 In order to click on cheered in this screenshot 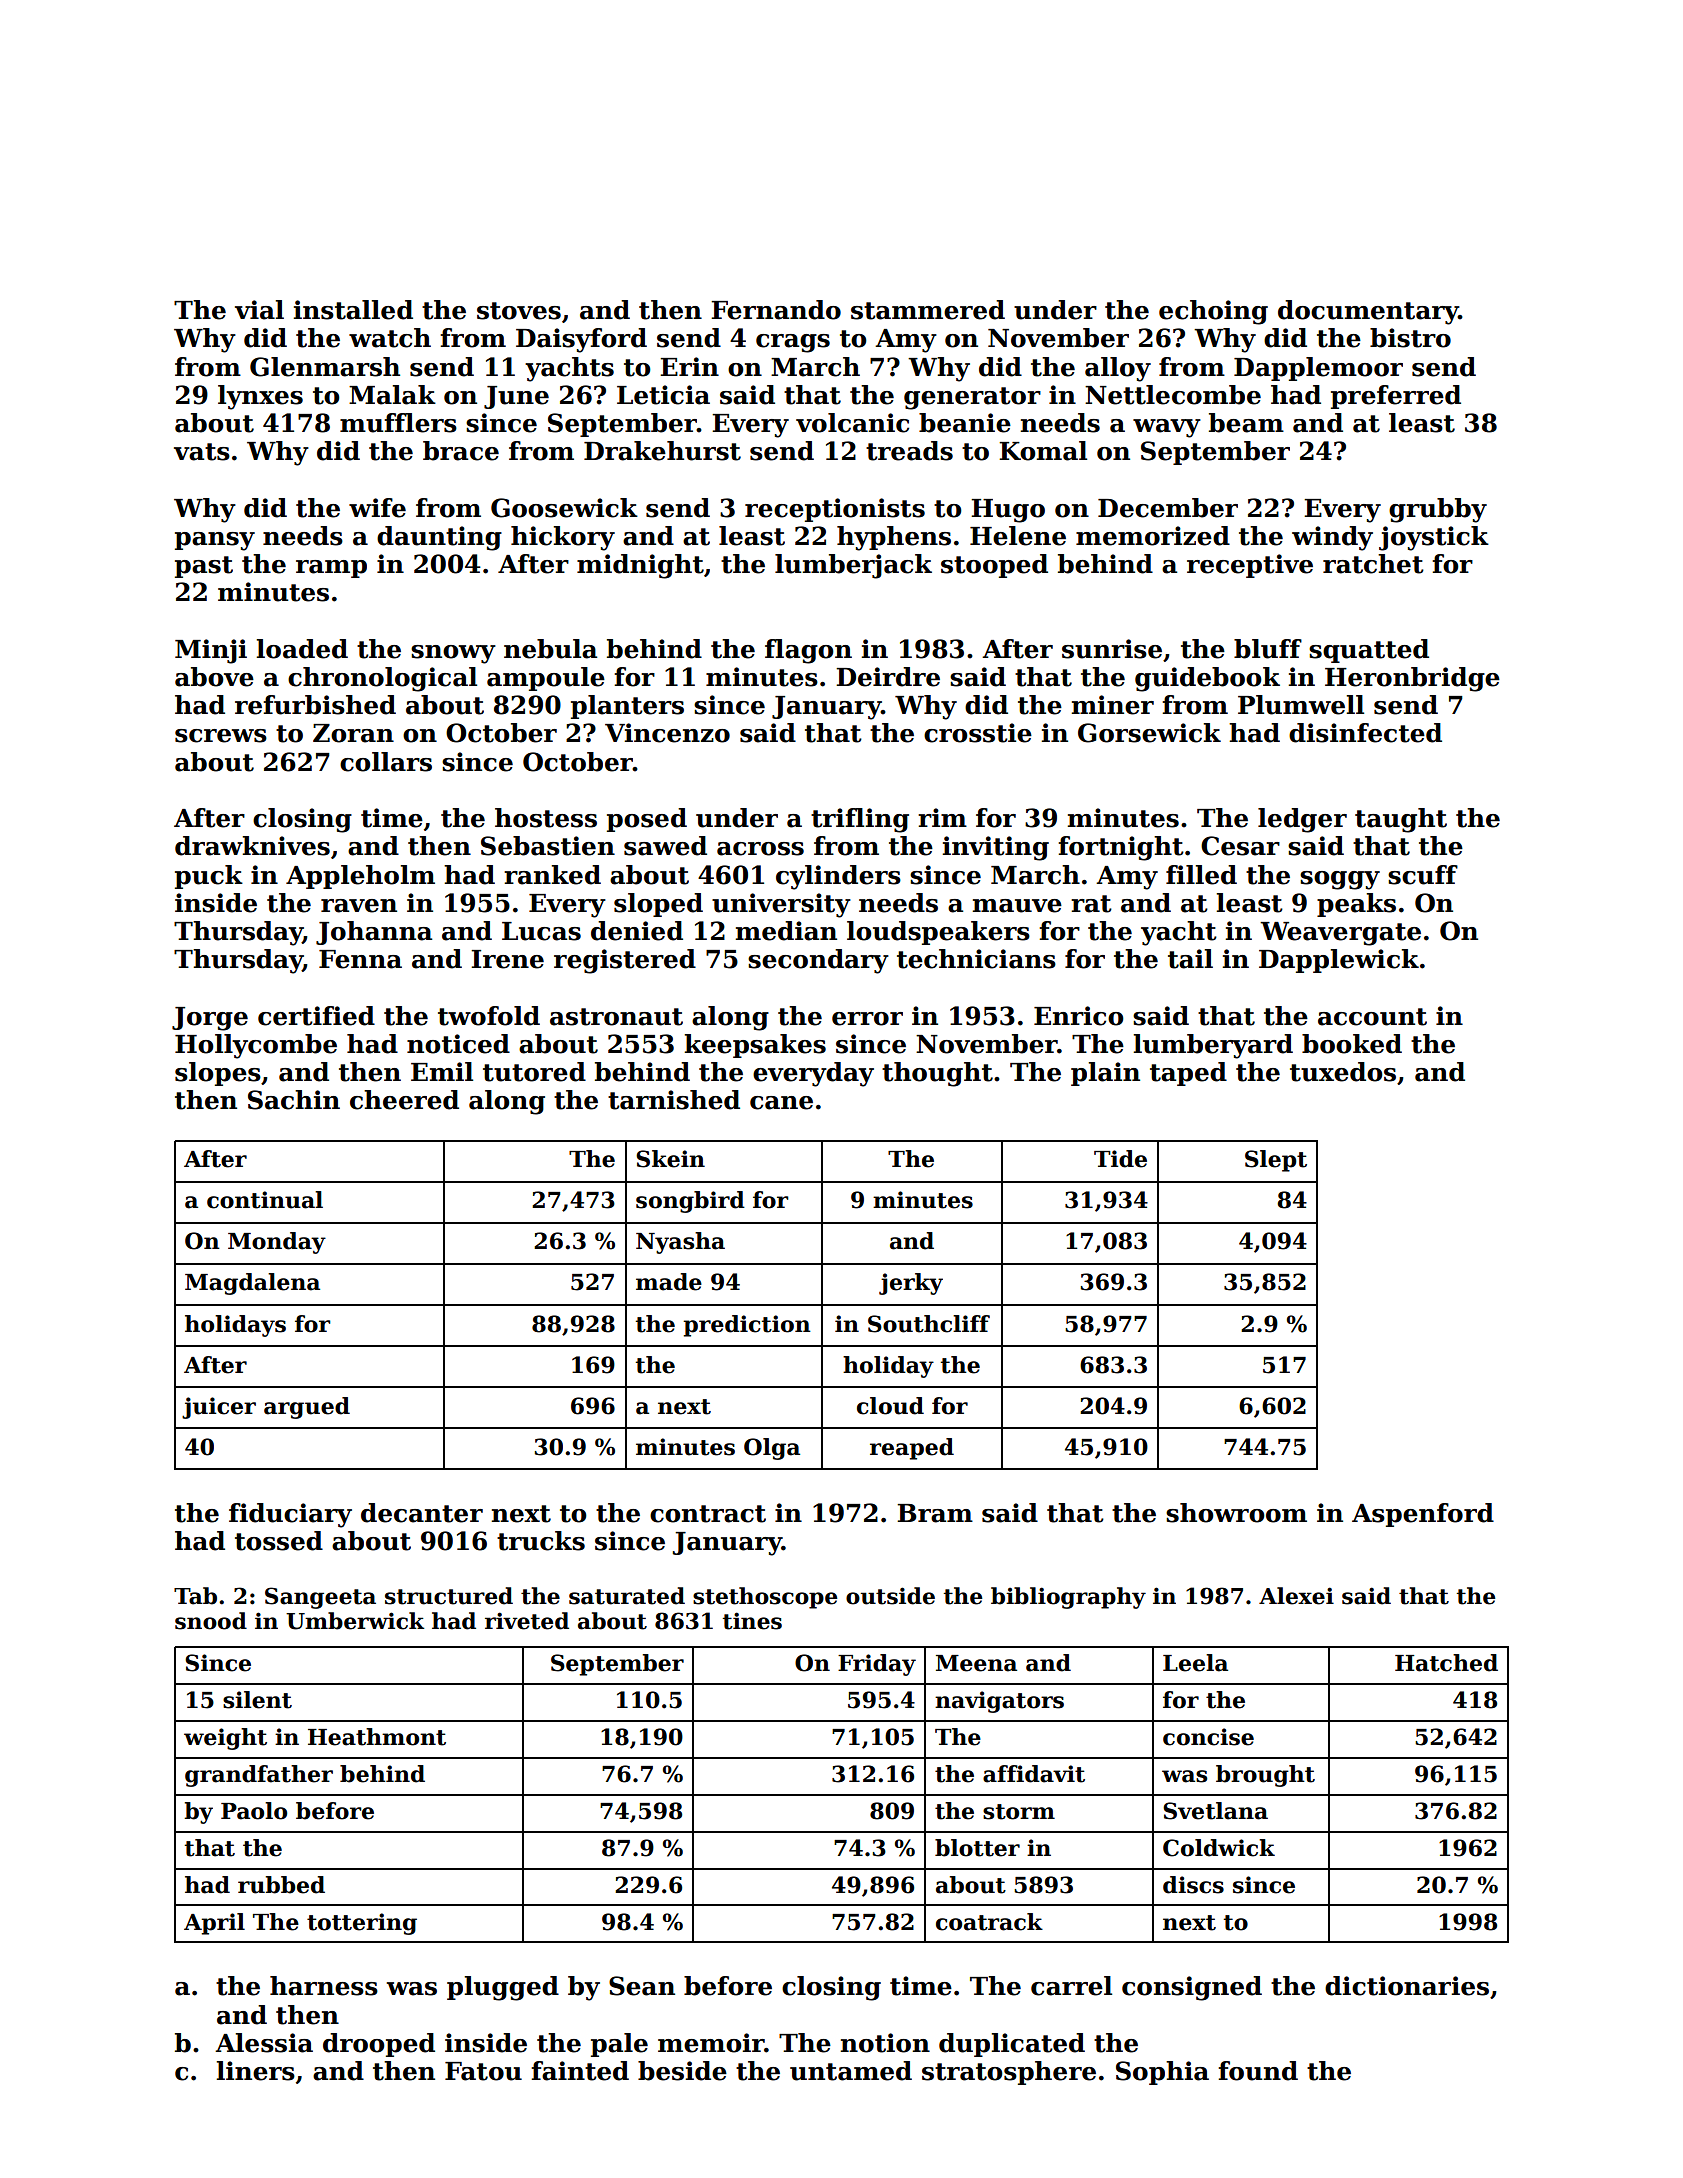, I will do `click(404, 1100)`.
